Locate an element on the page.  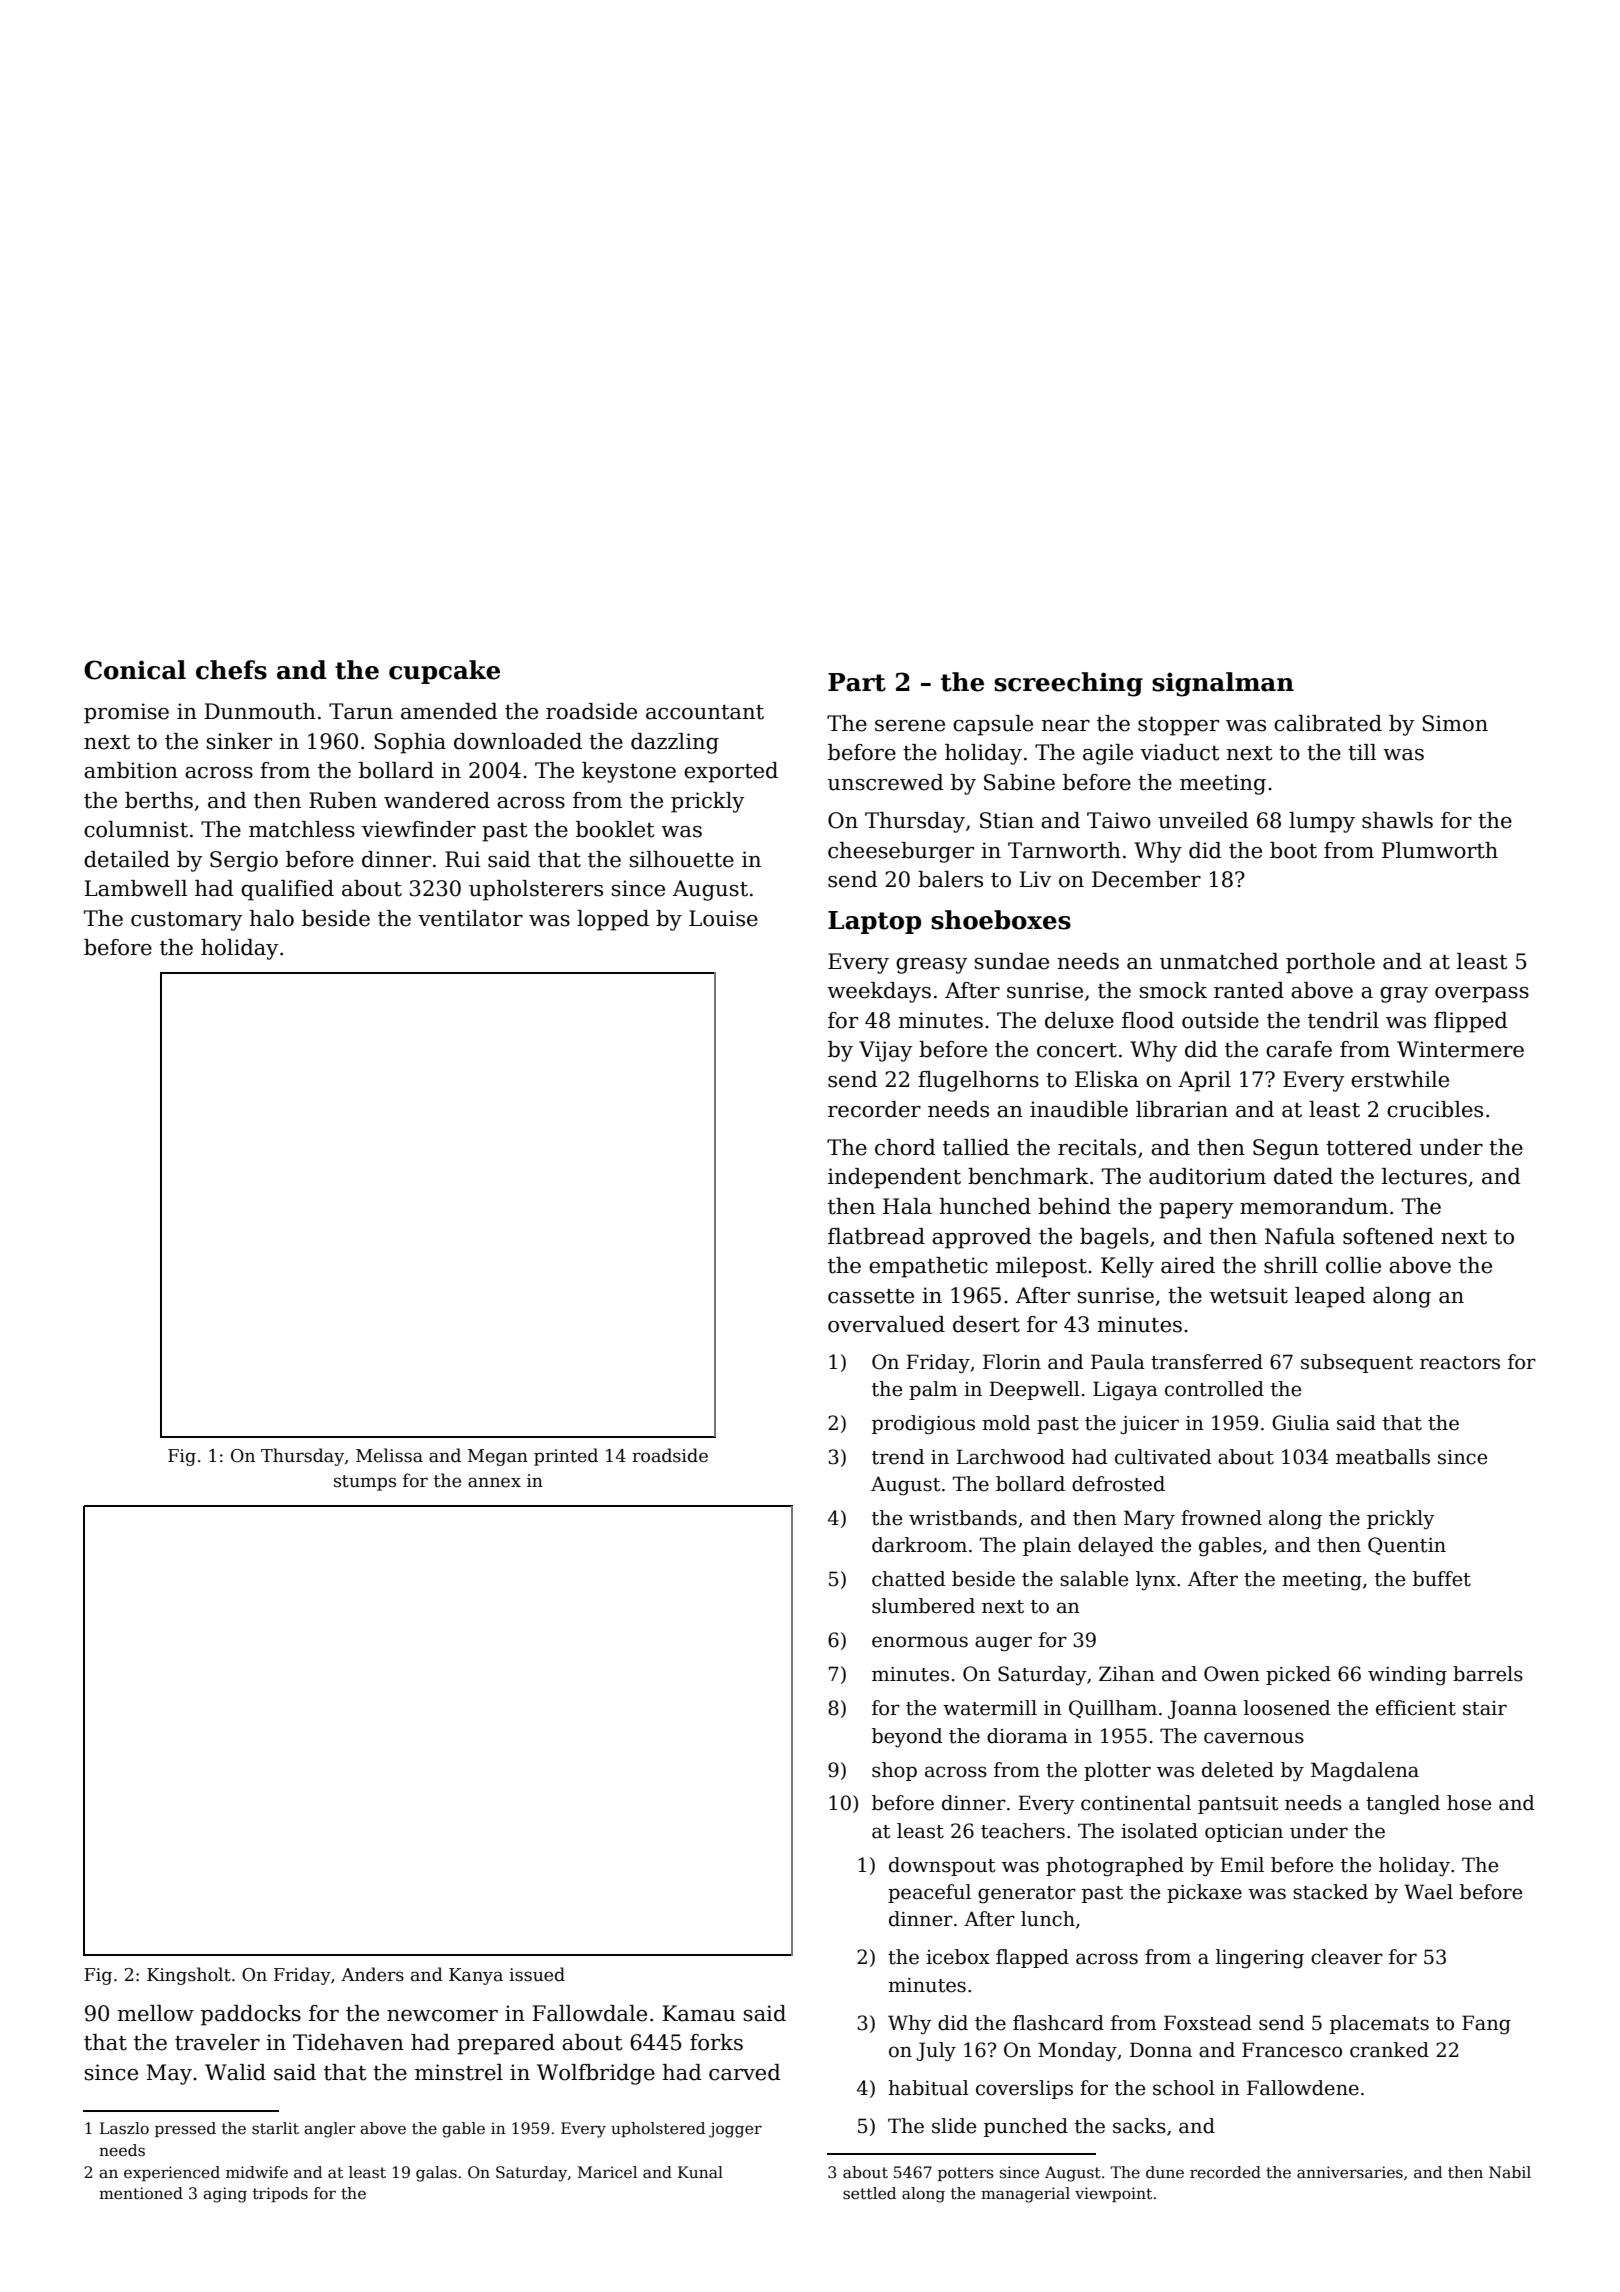
Kingsholt is located at coordinates (189, 1976).
